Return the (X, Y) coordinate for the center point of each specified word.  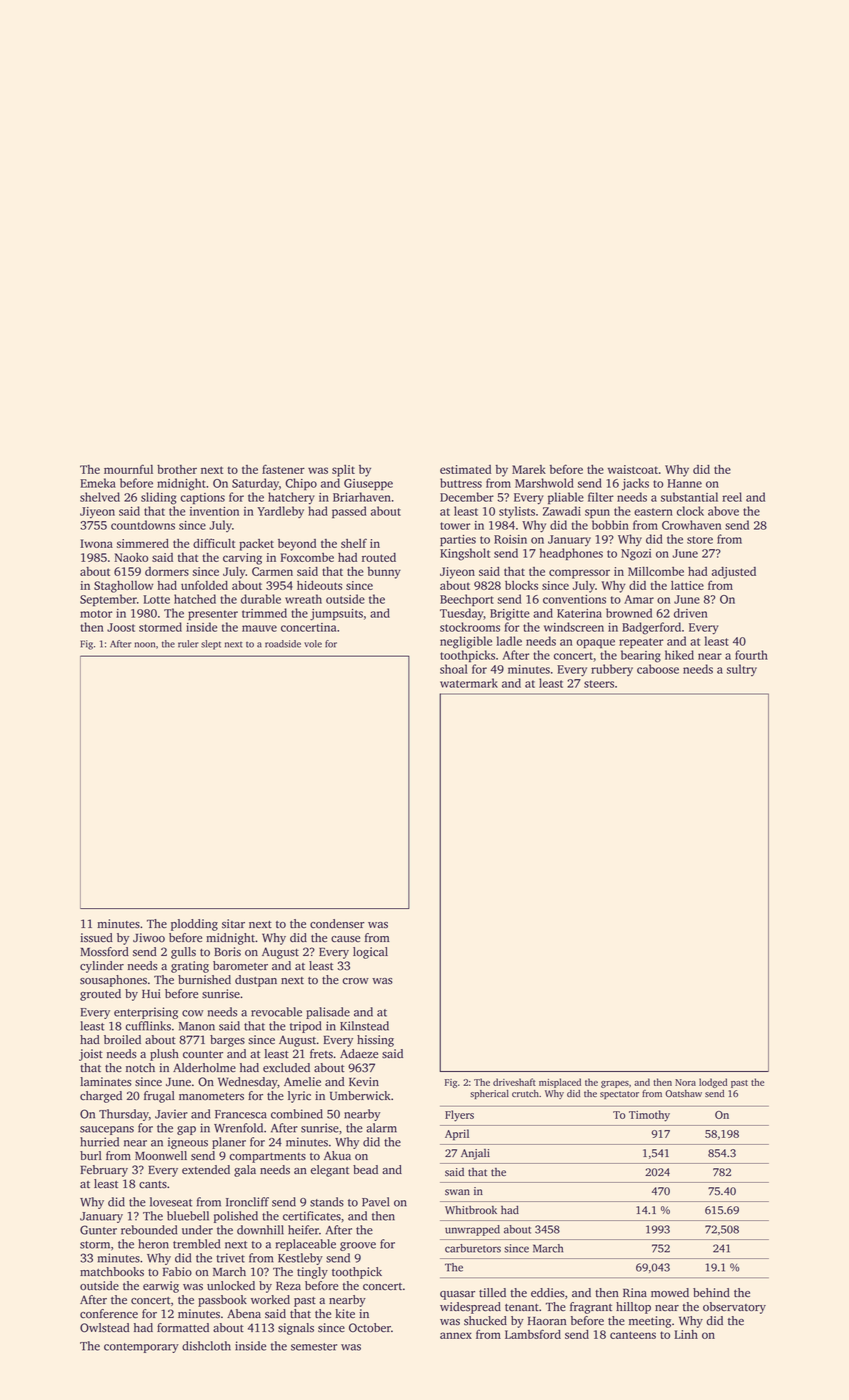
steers (599, 684)
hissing (375, 1041)
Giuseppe (368, 484)
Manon (197, 1026)
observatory (734, 1308)
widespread (470, 1308)
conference (109, 1314)
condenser (337, 924)
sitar (233, 924)
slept (211, 645)
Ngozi (636, 555)
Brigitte (510, 615)
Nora (685, 1082)
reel (732, 497)
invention (214, 511)
